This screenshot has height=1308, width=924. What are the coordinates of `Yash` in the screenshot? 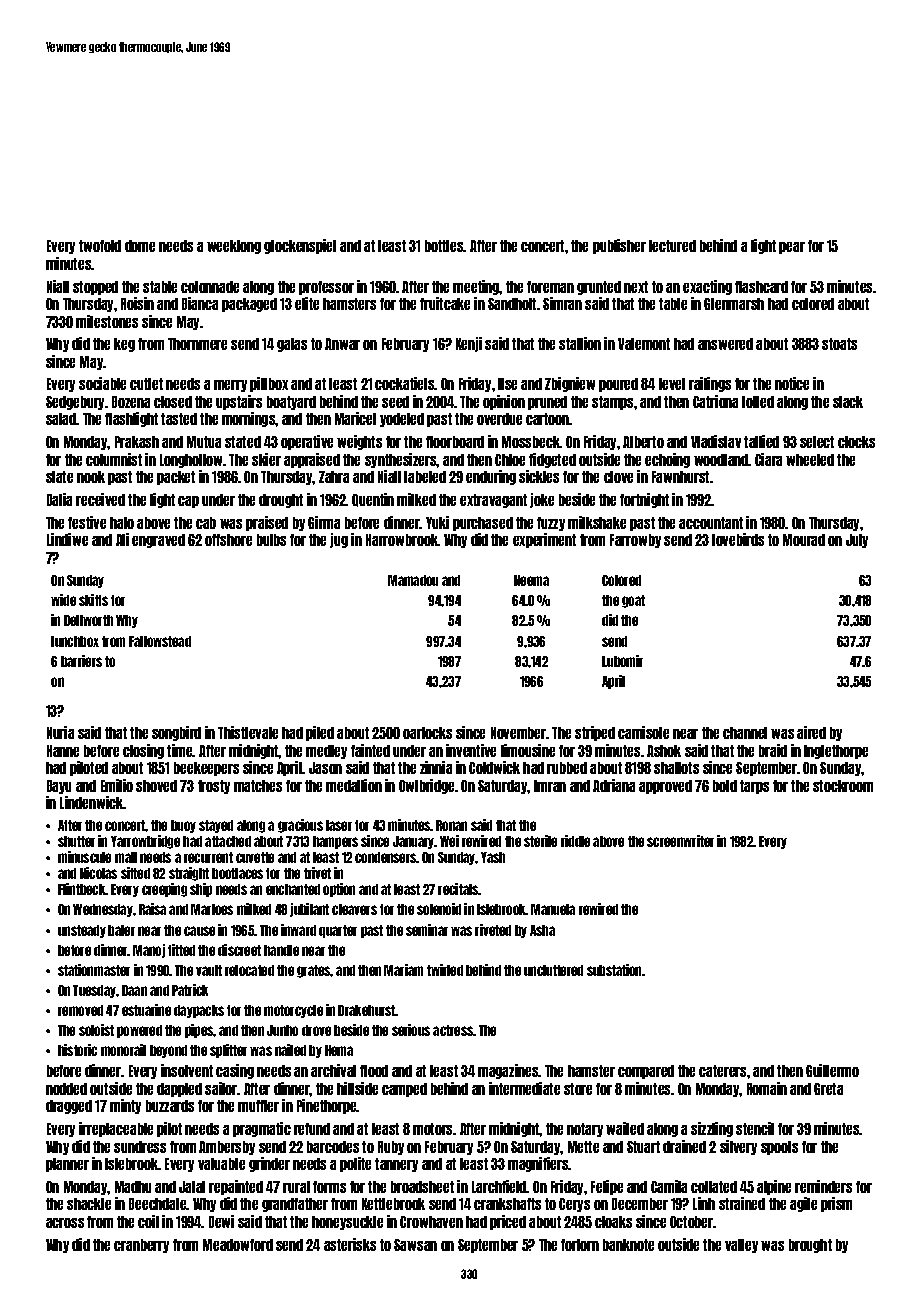 It's located at (493, 857).
